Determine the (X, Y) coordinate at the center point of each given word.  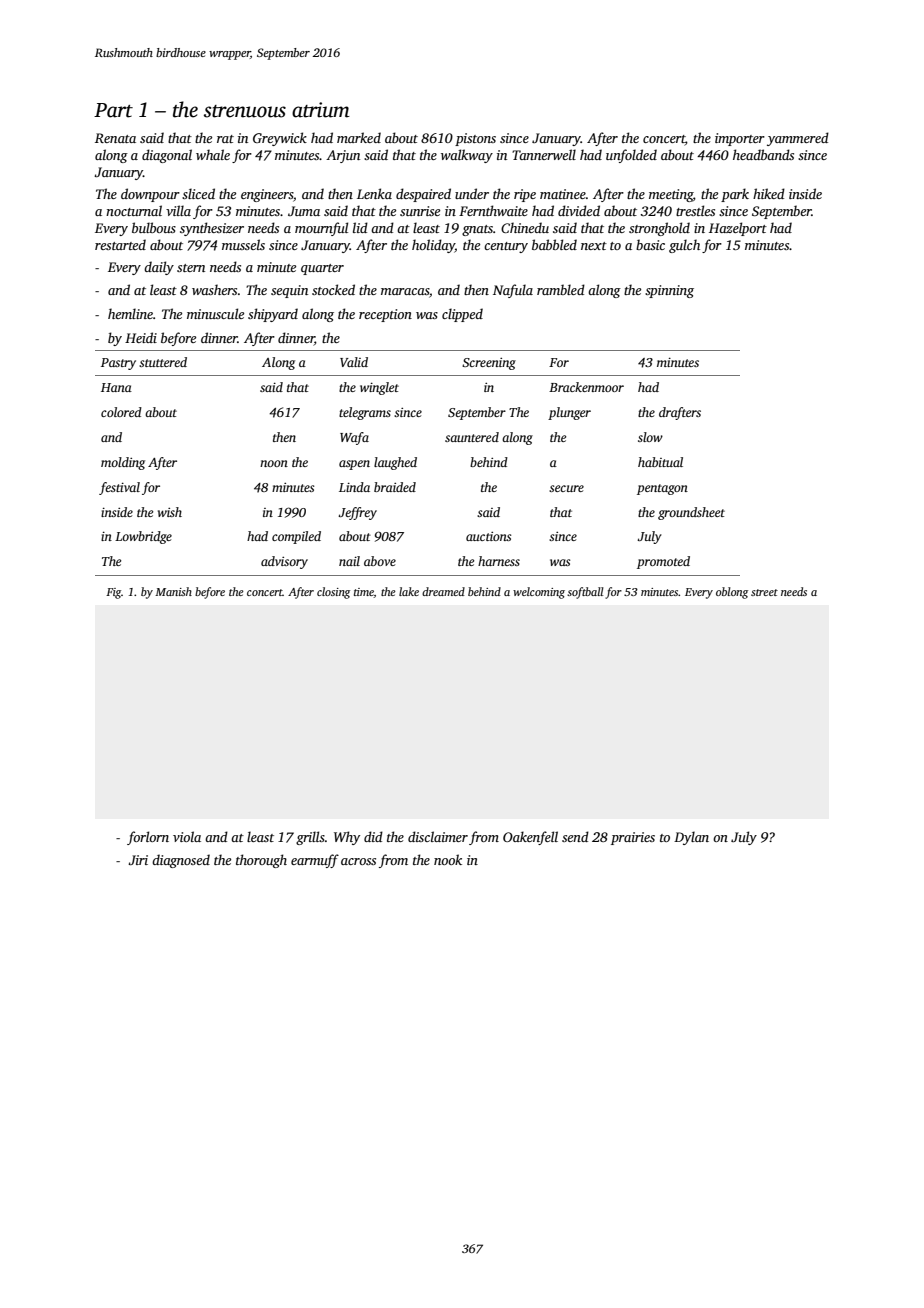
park (735, 195)
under (472, 193)
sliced (198, 193)
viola (187, 836)
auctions (488, 536)
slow (650, 437)
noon (274, 463)
